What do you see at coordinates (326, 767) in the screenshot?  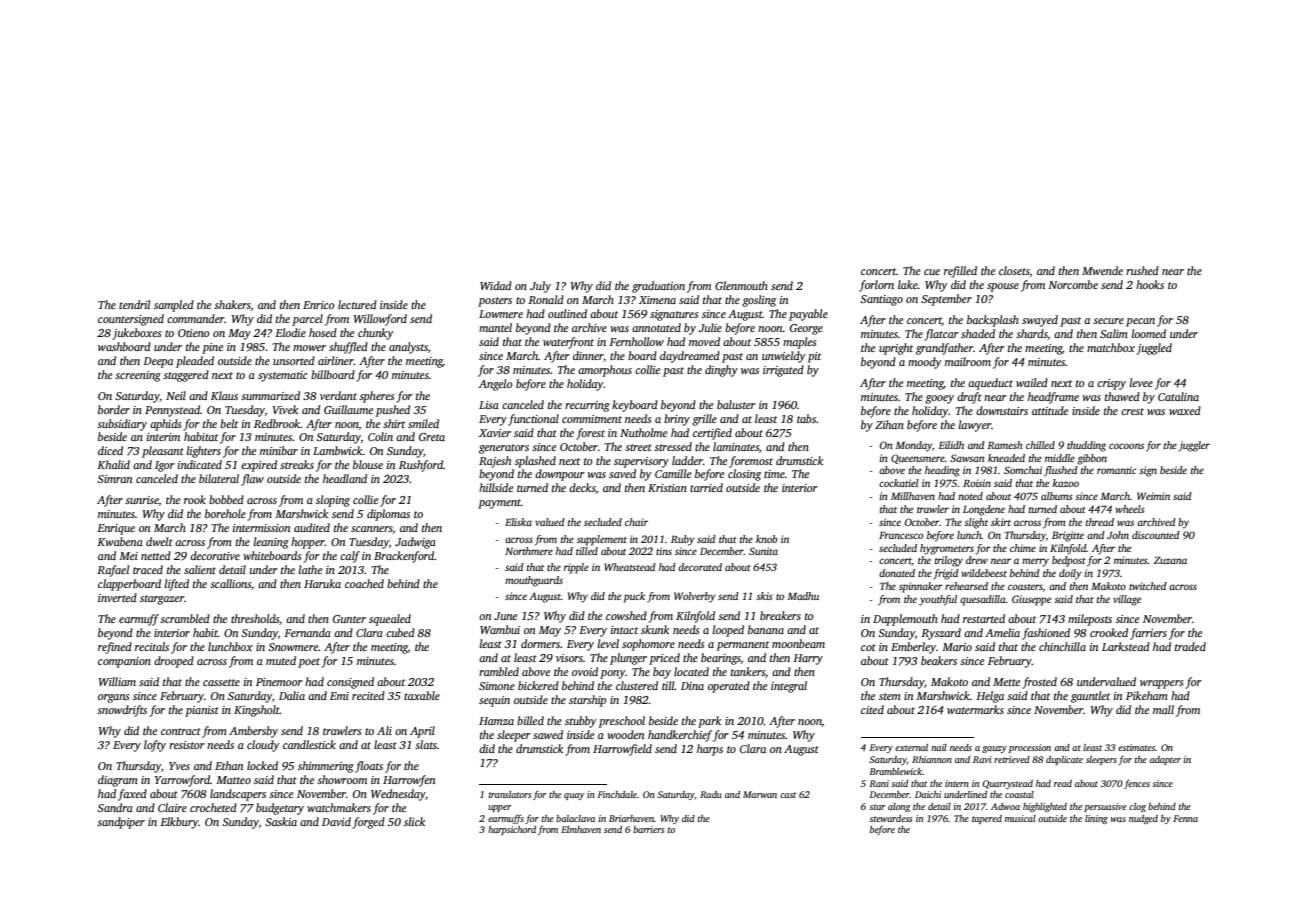 I see `shimmering` at bounding box center [326, 767].
